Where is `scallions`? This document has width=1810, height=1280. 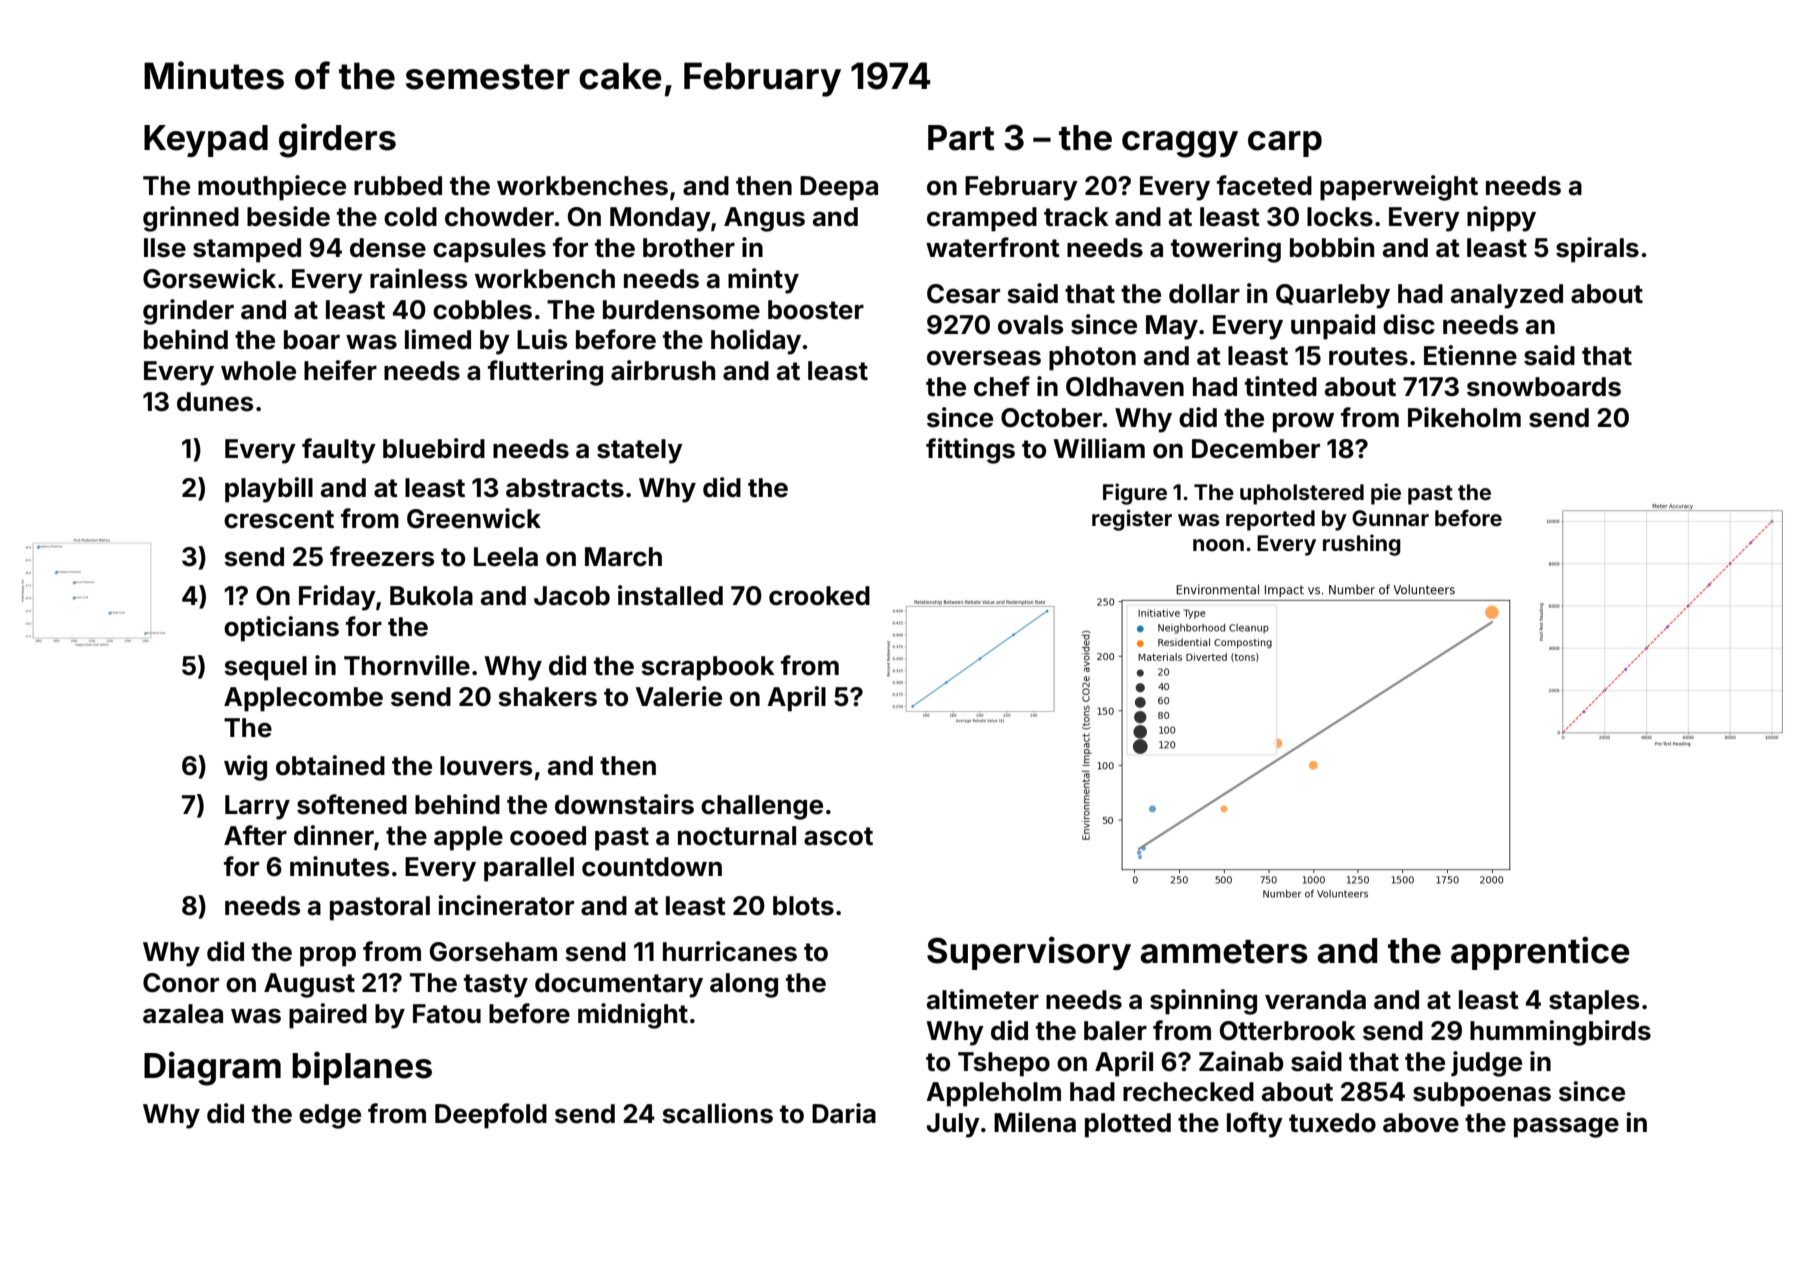 scallions is located at coordinates (717, 1113).
